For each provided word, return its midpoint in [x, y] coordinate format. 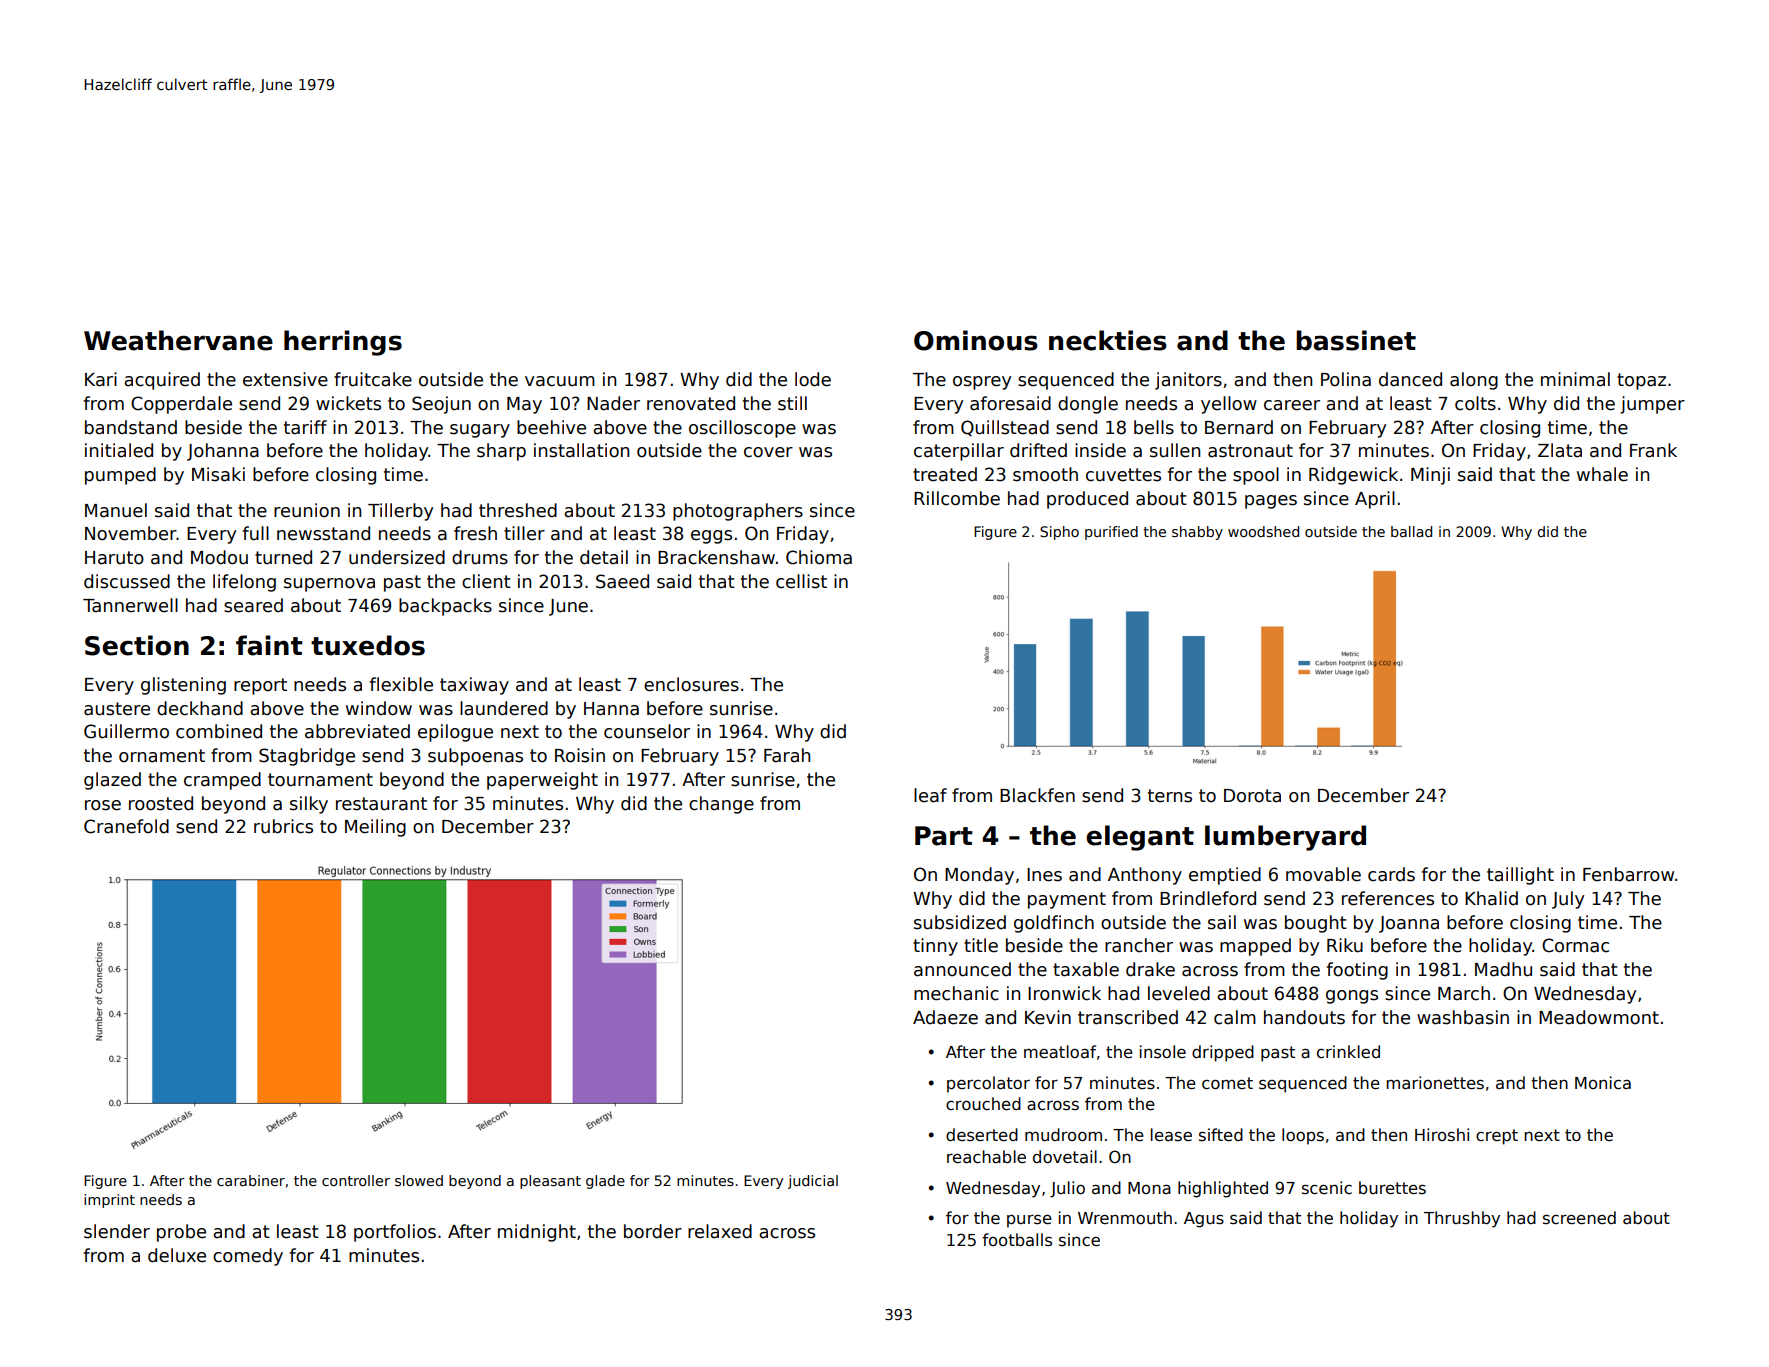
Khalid [1491, 898]
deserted [982, 1135]
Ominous [976, 340]
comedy [248, 1257]
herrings [343, 343]
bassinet [1356, 340]
